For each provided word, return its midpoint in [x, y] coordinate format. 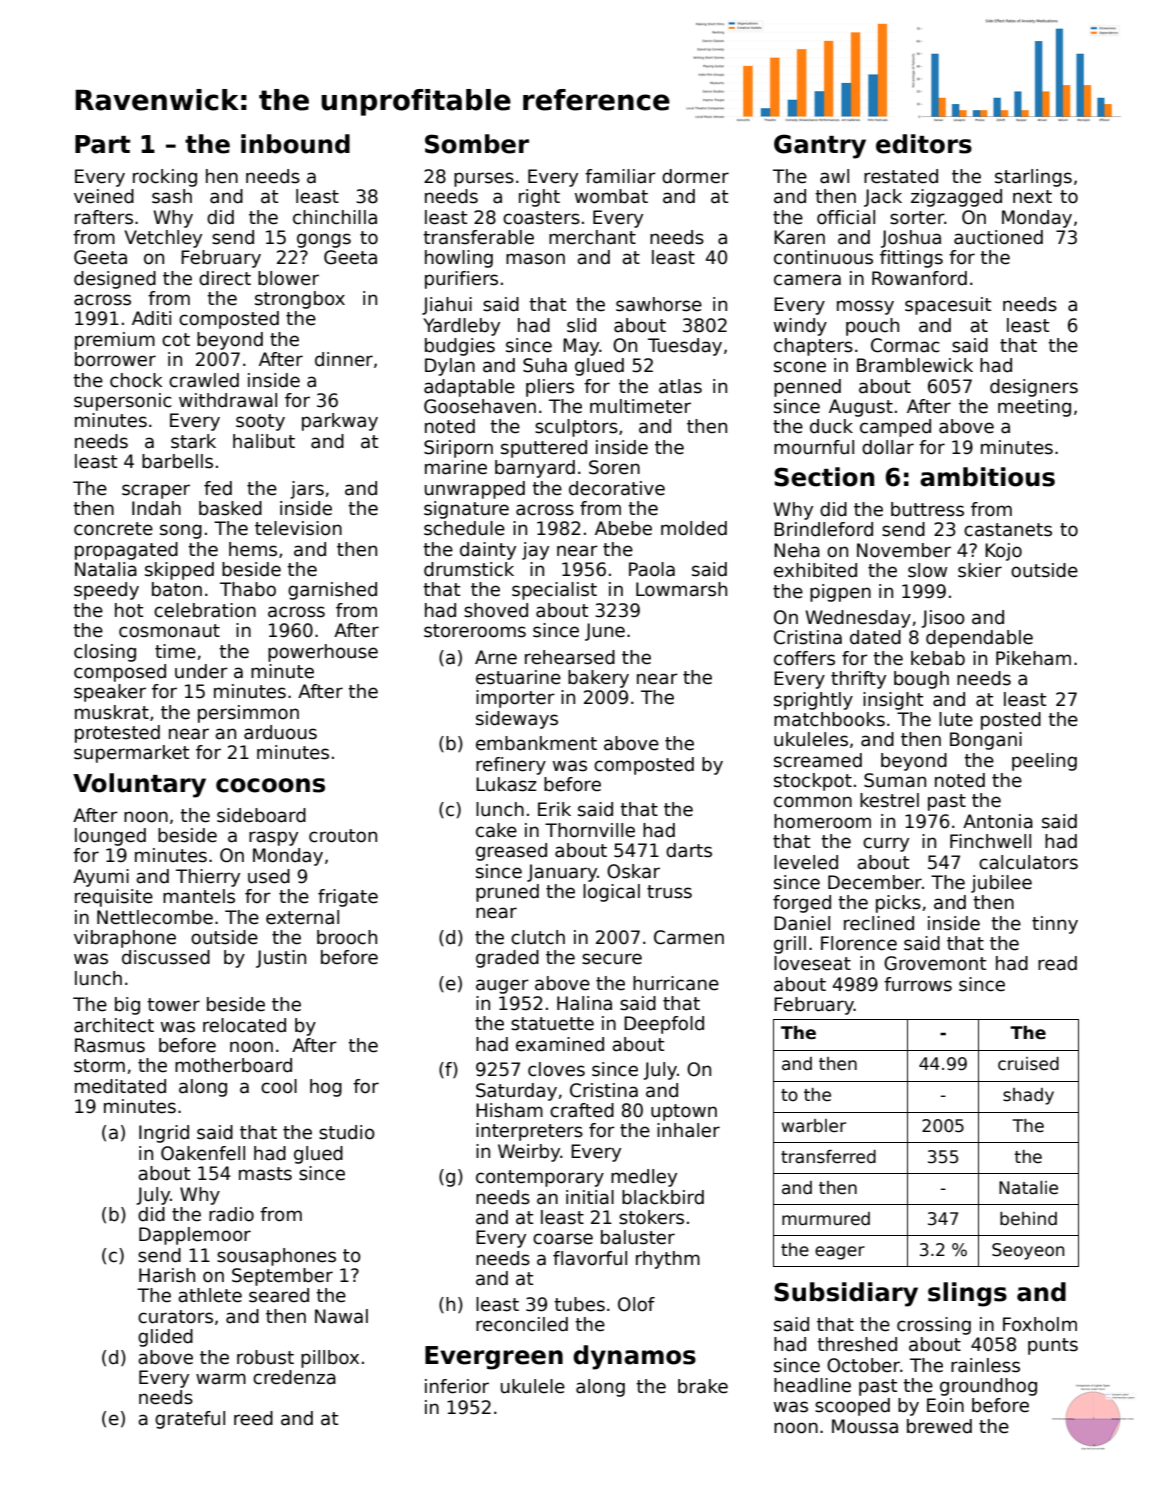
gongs [324, 240]
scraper [156, 491]
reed [253, 1418]
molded [694, 528]
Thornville [590, 830]
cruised [1028, 1064]
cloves [556, 1069]
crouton [343, 836]
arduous [280, 732]
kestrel [889, 800]
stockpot [813, 782]
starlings [1033, 178]
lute [956, 719]
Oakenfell [203, 1153]
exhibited [815, 570]
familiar [620, 176]
